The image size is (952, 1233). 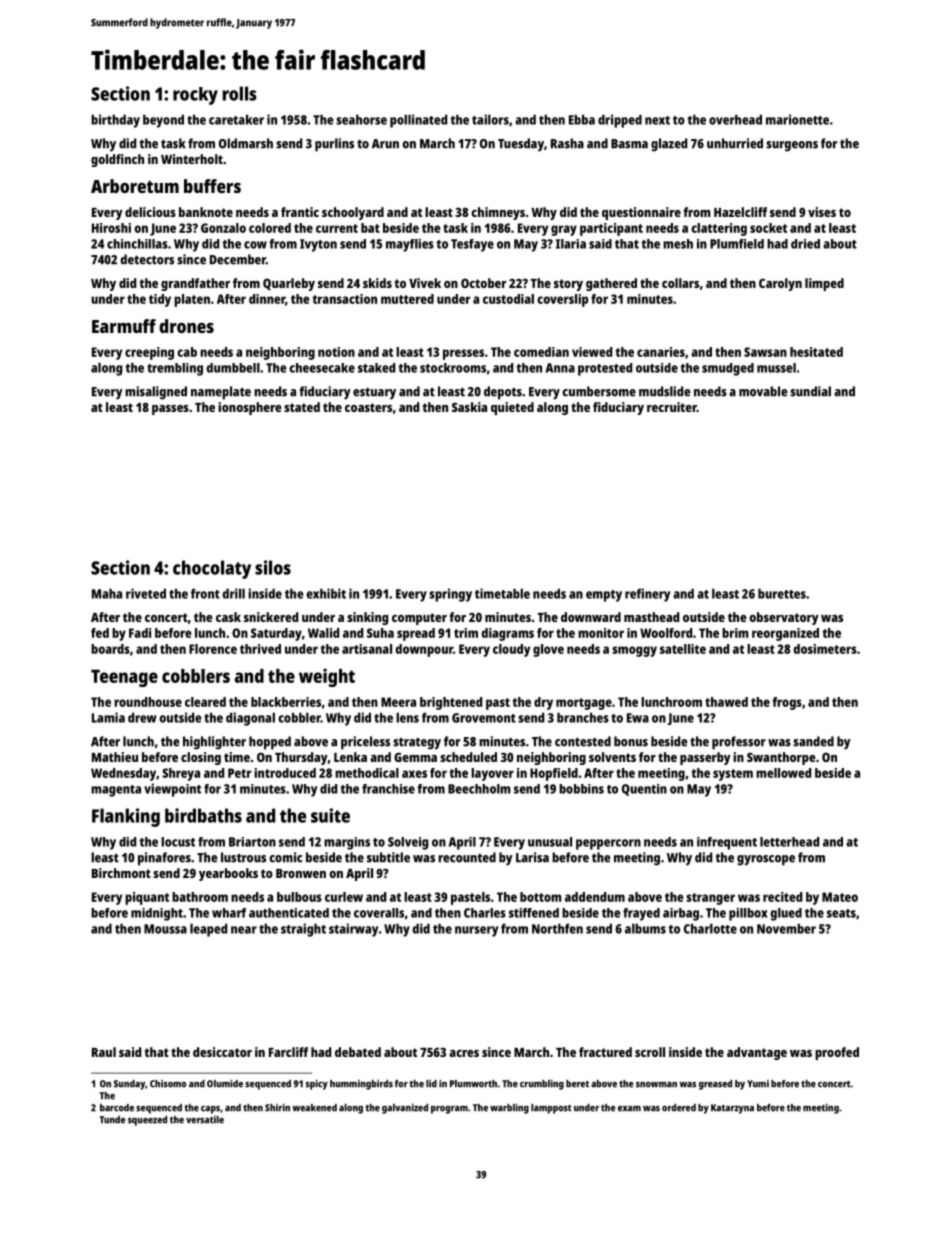 I want to click on straight, so click(x=303, y=930).
